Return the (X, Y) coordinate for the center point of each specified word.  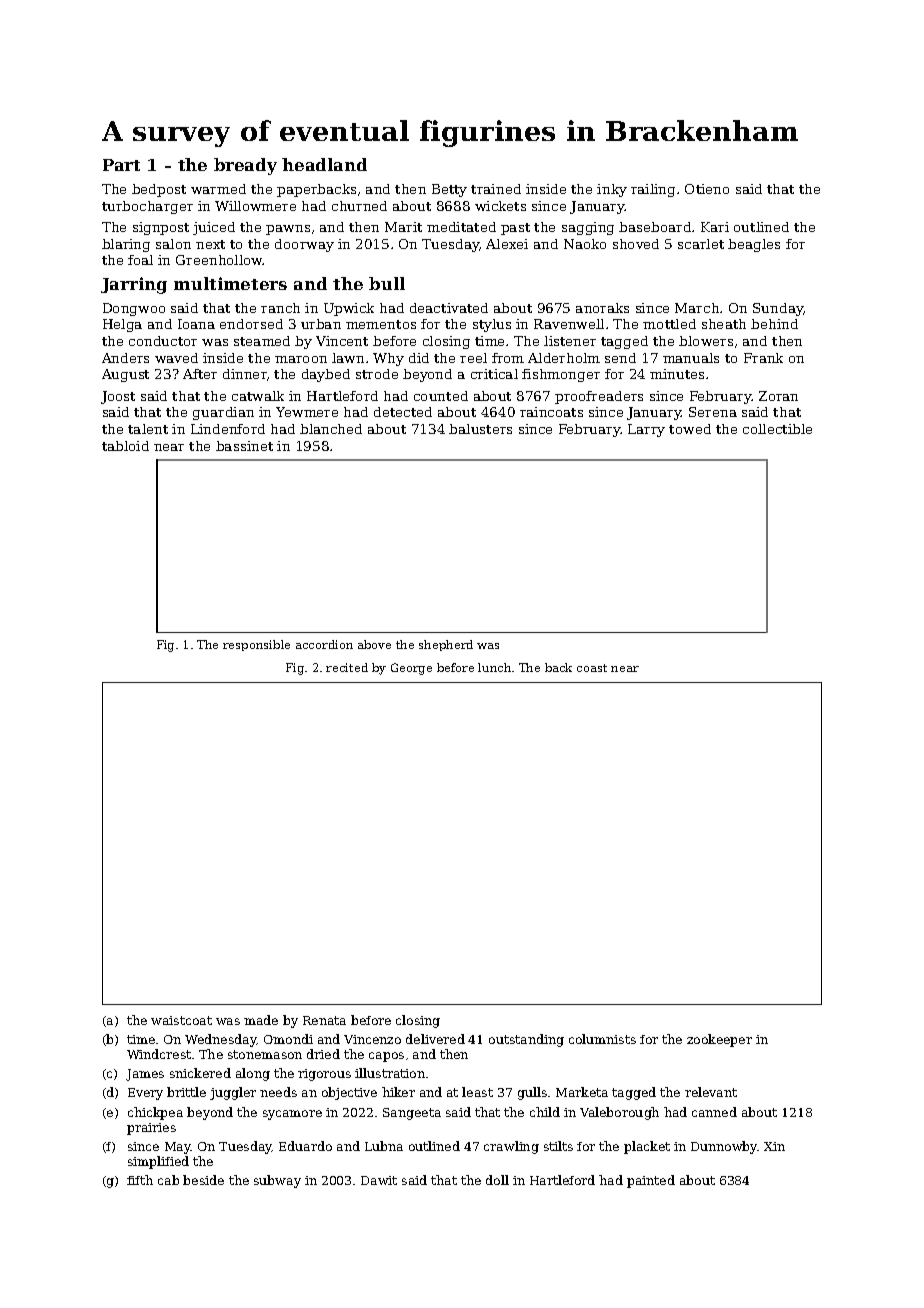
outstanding (526, 1040)
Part (121, 165)
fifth (140, 1180)
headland (324, 164)
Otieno (707, 189)
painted (651, 1181)
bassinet (244, 446)
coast (592, 668)
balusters (480, 429)
